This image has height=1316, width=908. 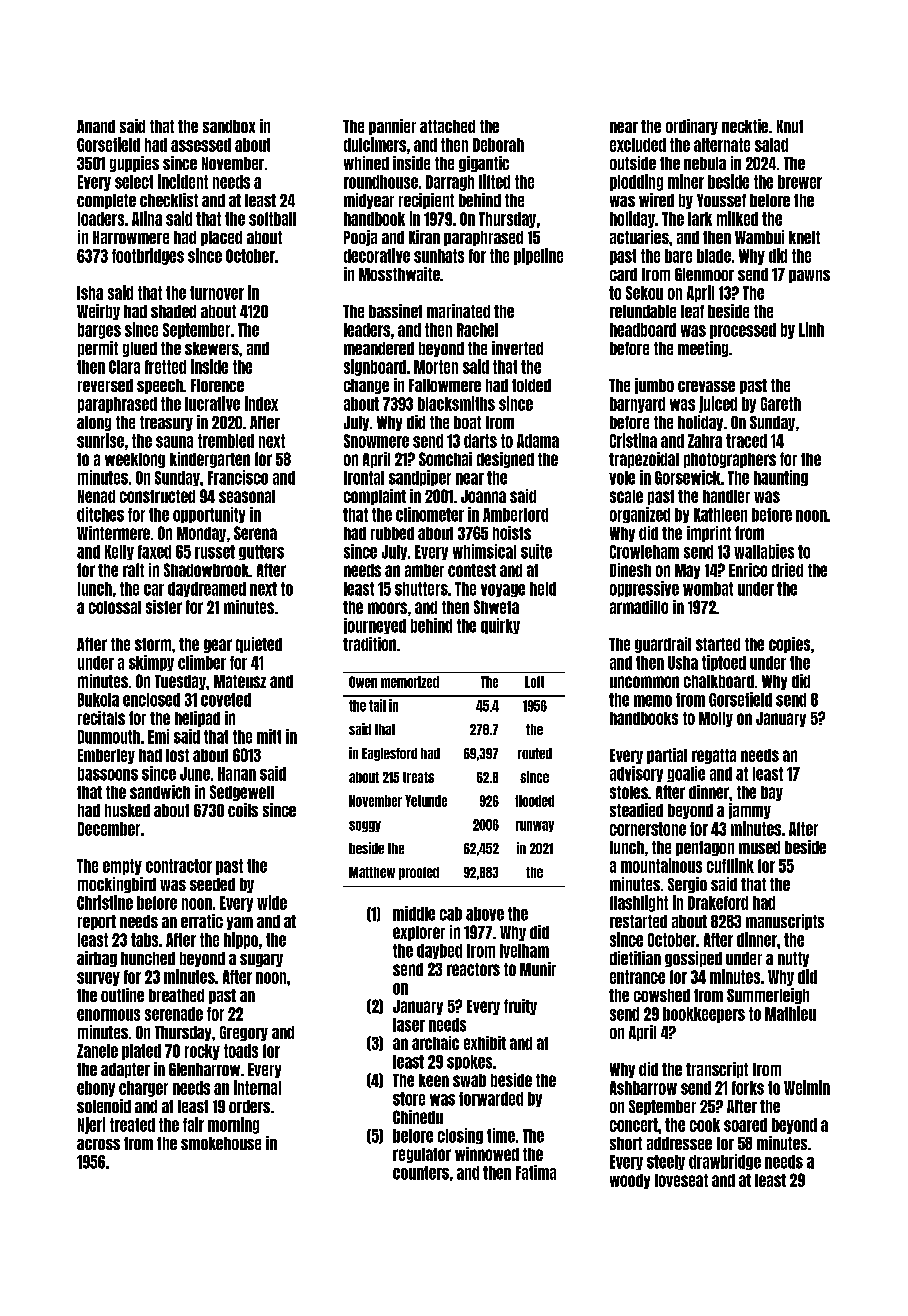 I want to click on Fatima, so click(x=536, y=1172).
